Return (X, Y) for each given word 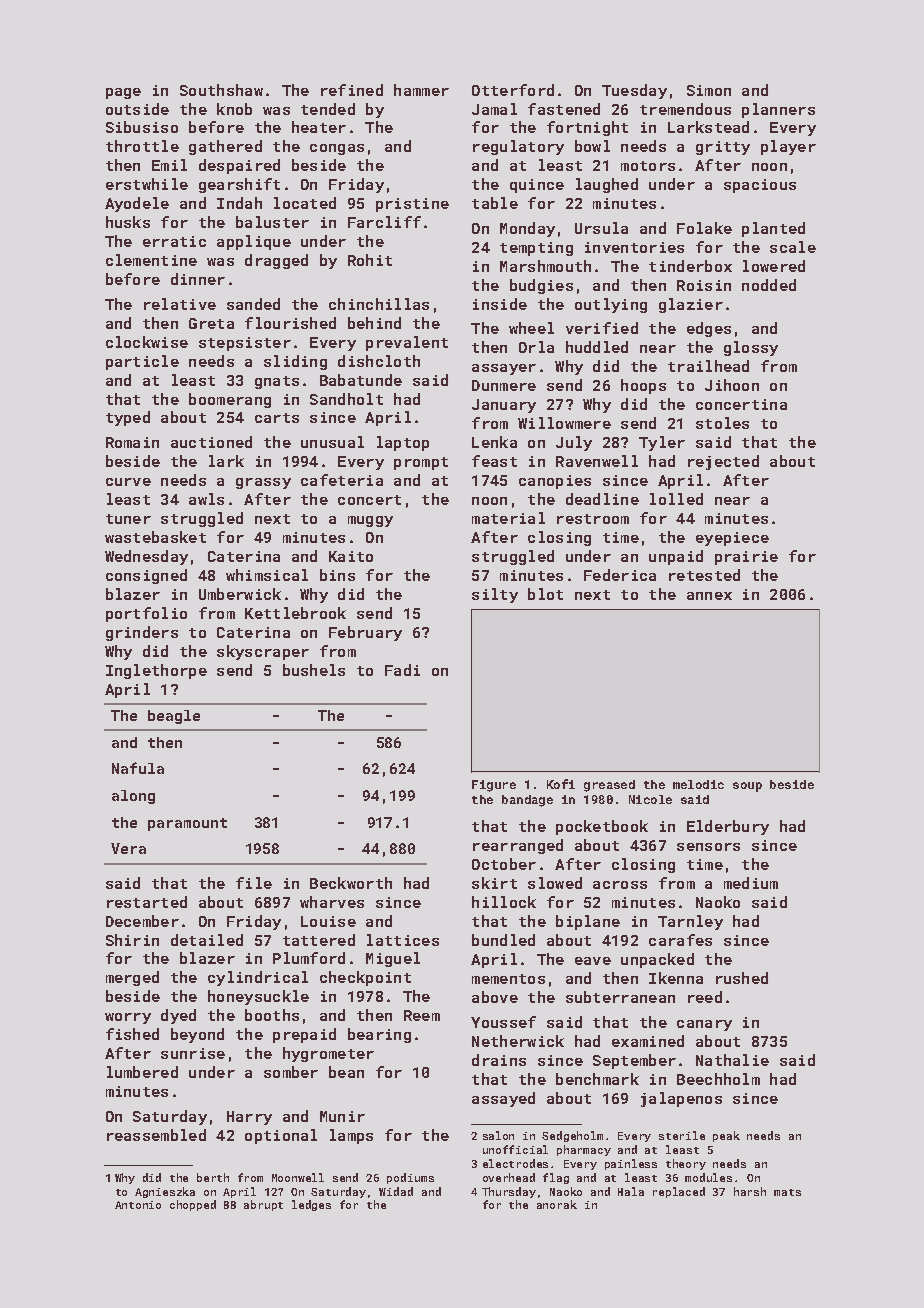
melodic (698, 784)
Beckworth (351, 883)
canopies (555, 482)
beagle (174, 717)
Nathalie (732, 1060)
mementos (508, 979)
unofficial (515, 1149)
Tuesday (634, 91)
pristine (412, 205)
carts (277, 418)
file (254, 883)
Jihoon (732, 385)
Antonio (138, 1205)
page (123, 93)
